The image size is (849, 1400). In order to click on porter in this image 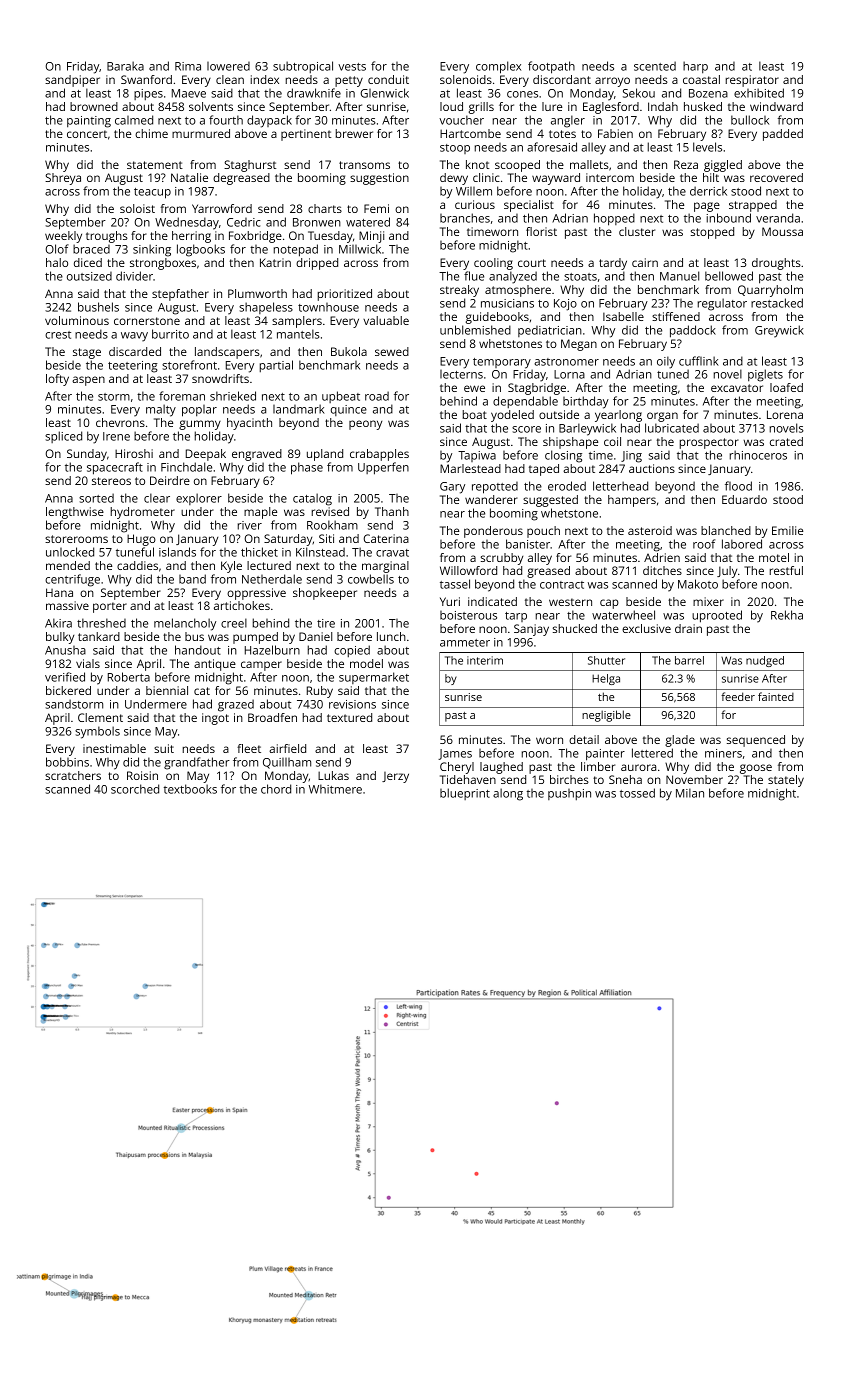, I will do `click(110, 607)`.
